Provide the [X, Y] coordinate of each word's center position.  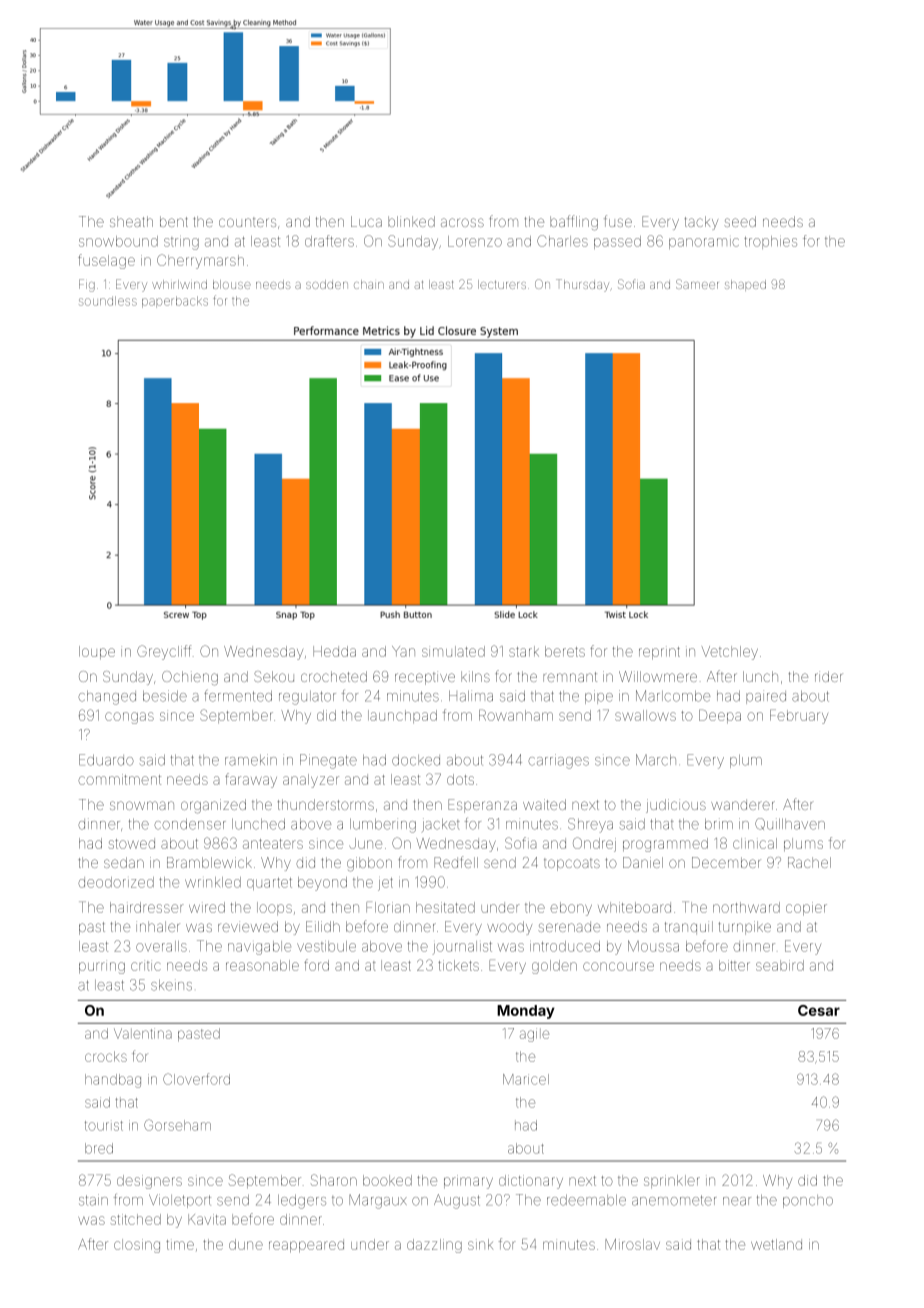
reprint [659, 653]
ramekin [251, 760]
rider [829, 676]
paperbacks [175, 302]
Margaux [378, 1201]
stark [524, 651]
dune [246, 1244]
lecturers [502, 284]
